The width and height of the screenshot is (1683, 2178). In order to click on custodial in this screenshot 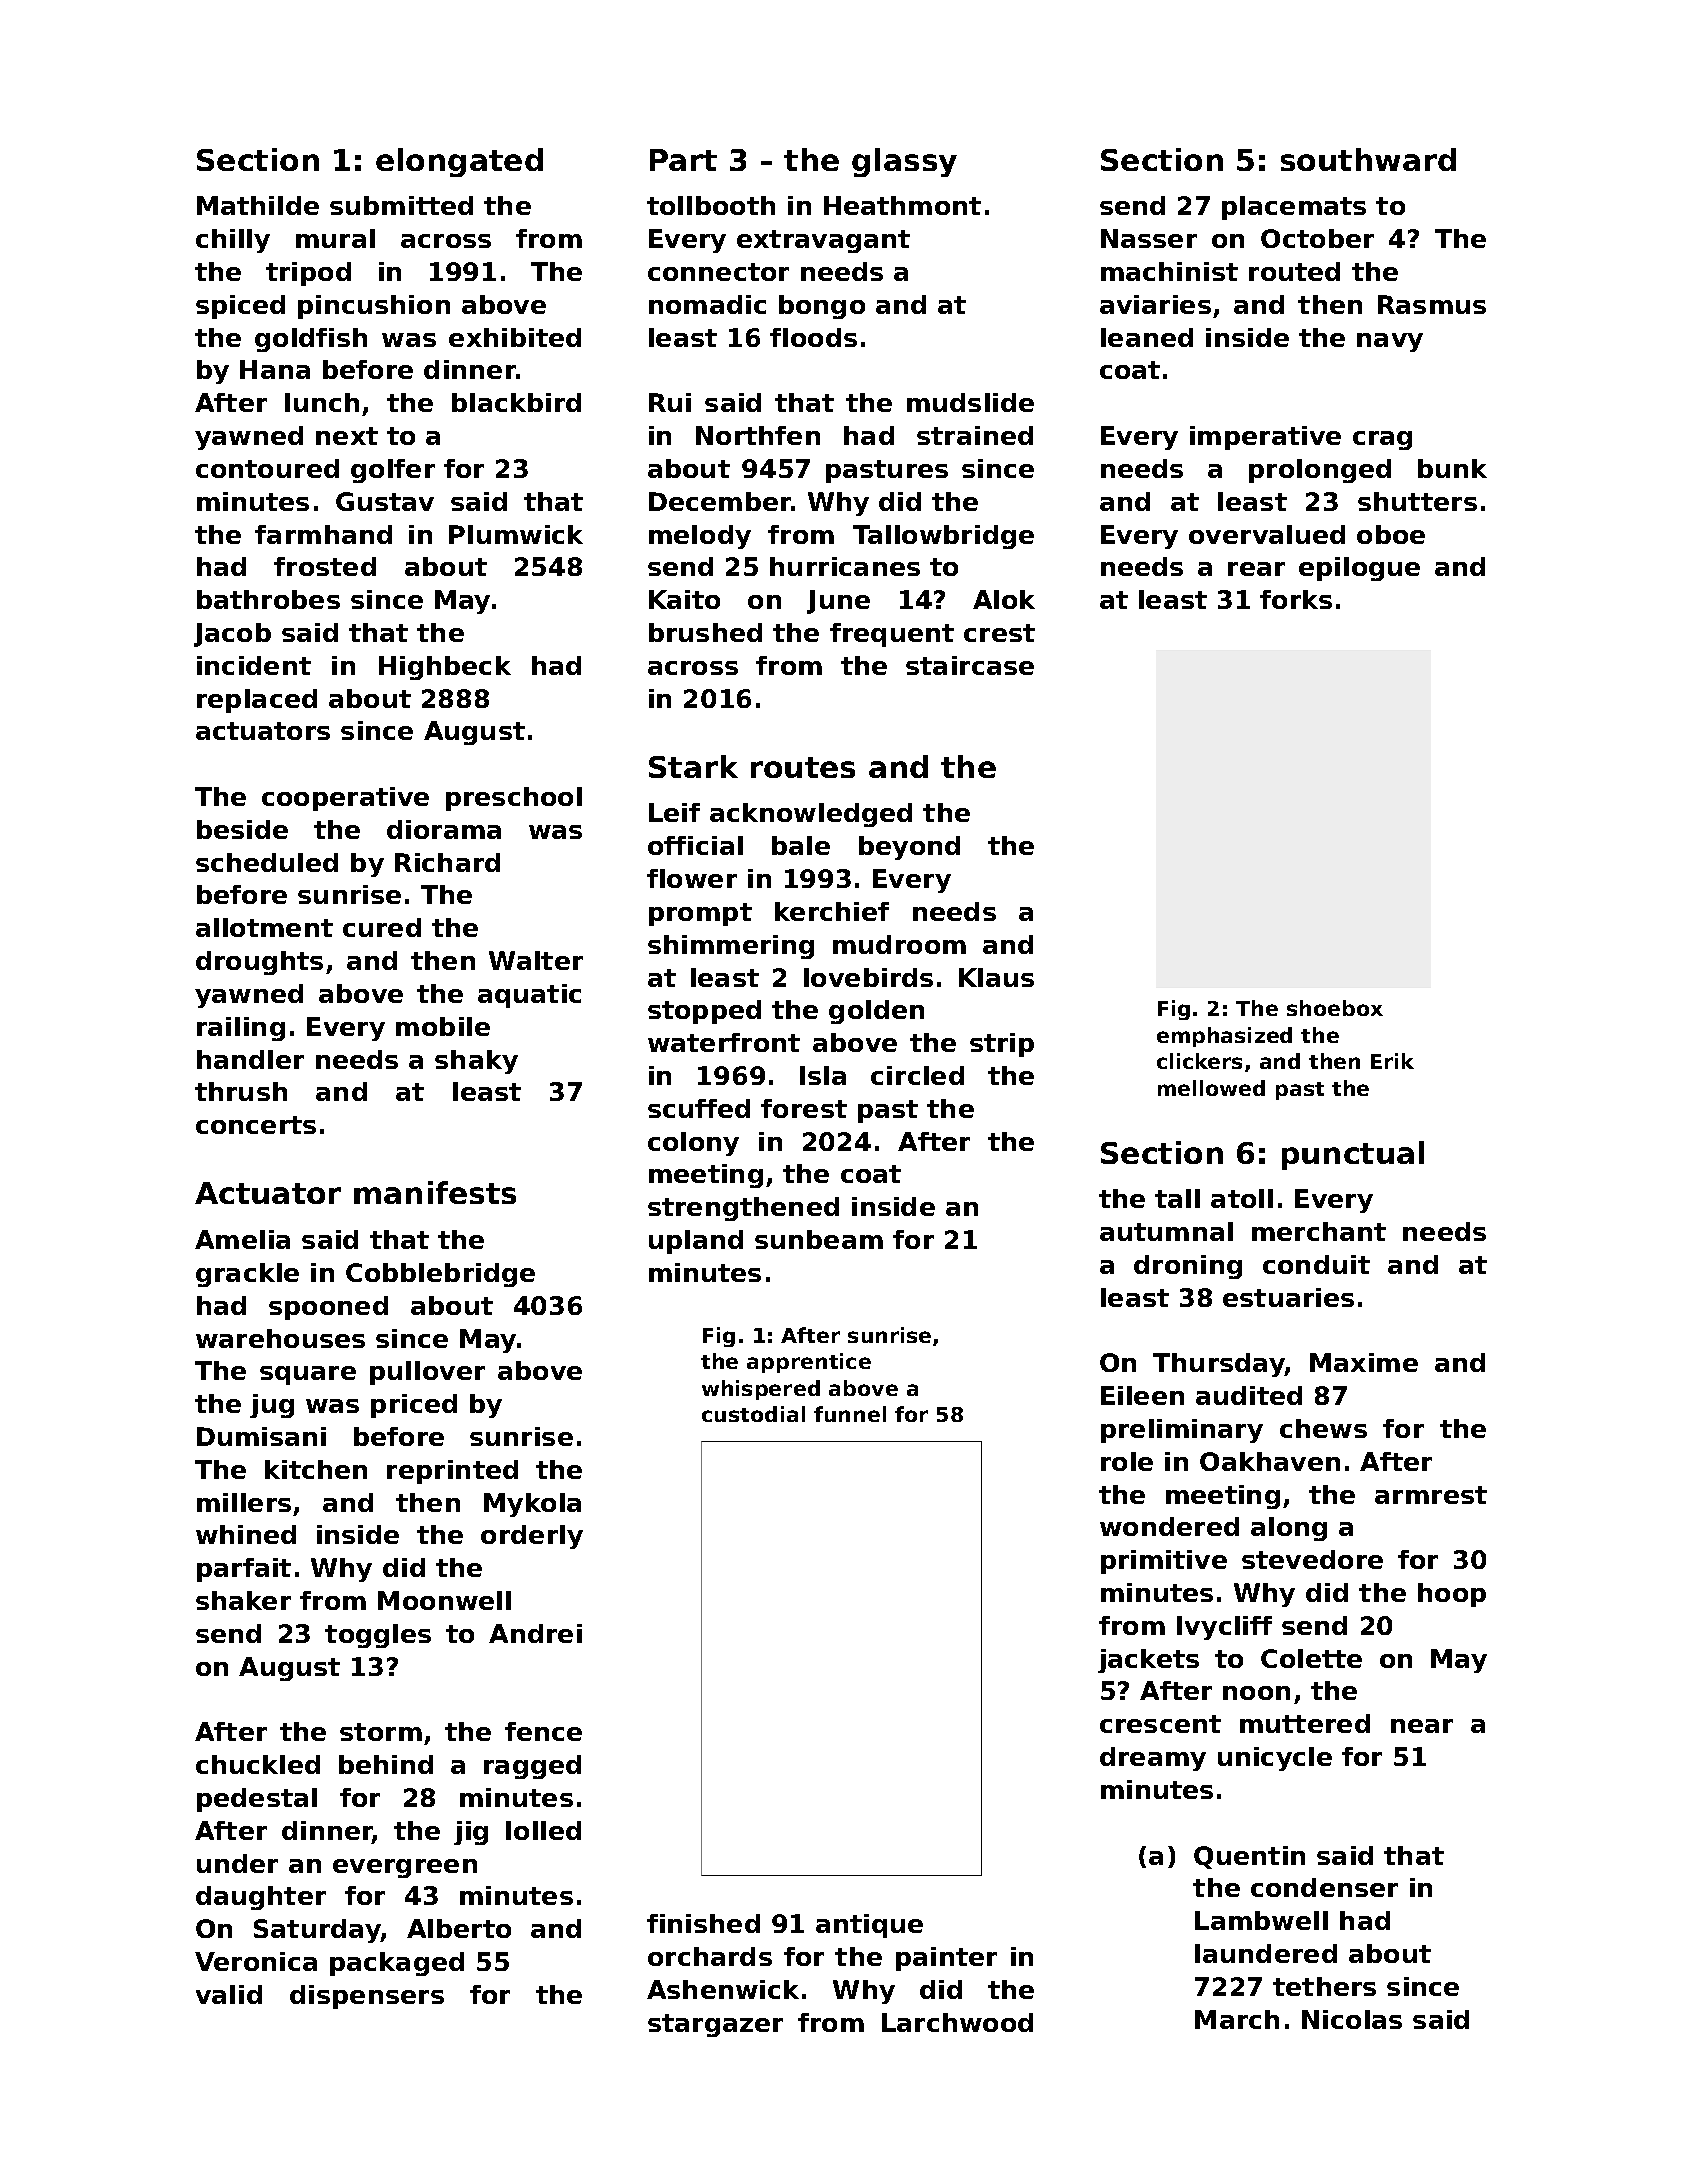, I will do `click(753, 1414)`.
